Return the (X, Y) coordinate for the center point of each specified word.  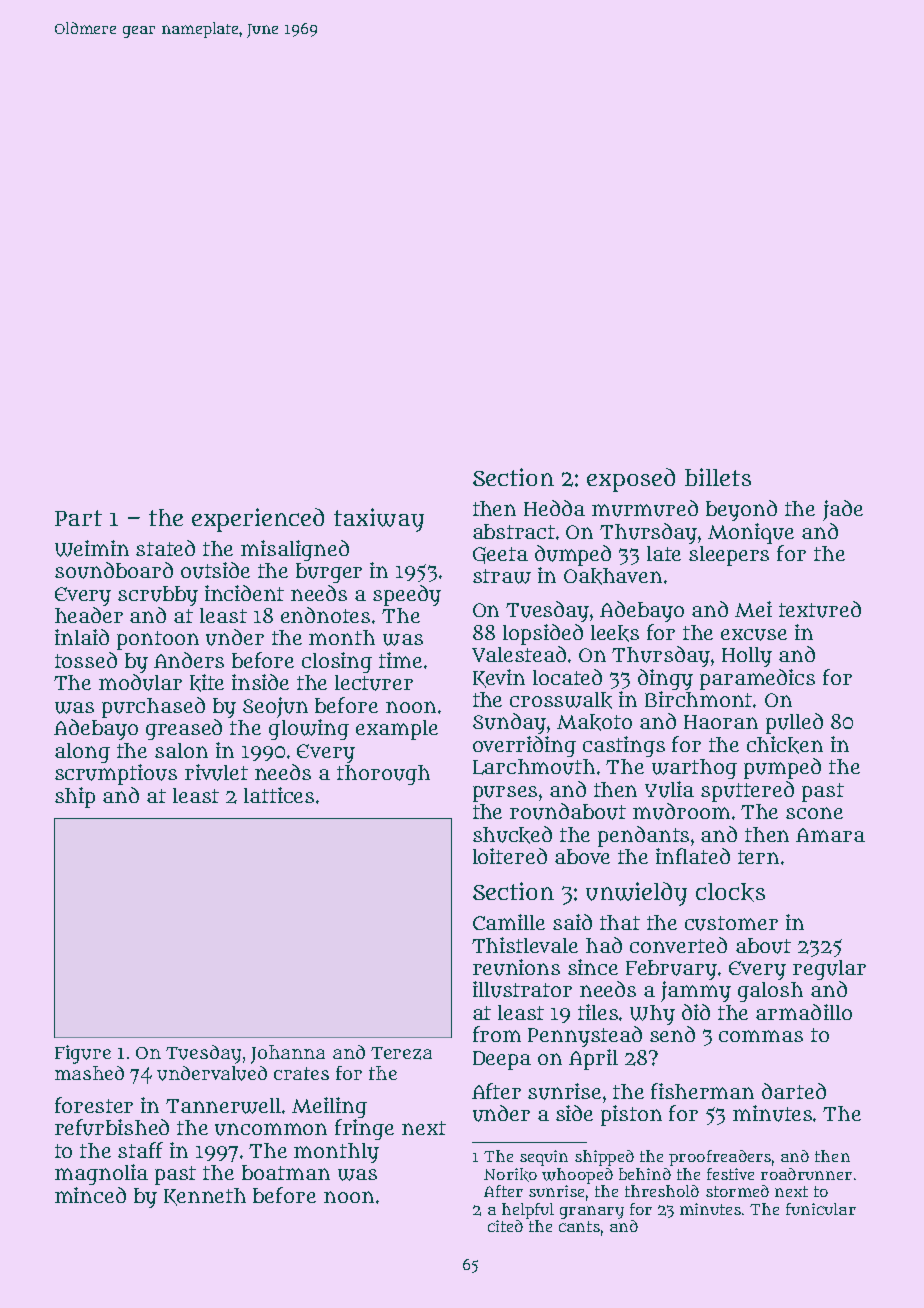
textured (820, 609)
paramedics (757, 679)
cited (505, 1226)
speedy (407, 595)
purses (505, 794)
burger (329, 573)
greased (184, 729)
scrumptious (116, 774)
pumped (782, 768)
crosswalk (561, 700)
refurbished (112, 1127)
